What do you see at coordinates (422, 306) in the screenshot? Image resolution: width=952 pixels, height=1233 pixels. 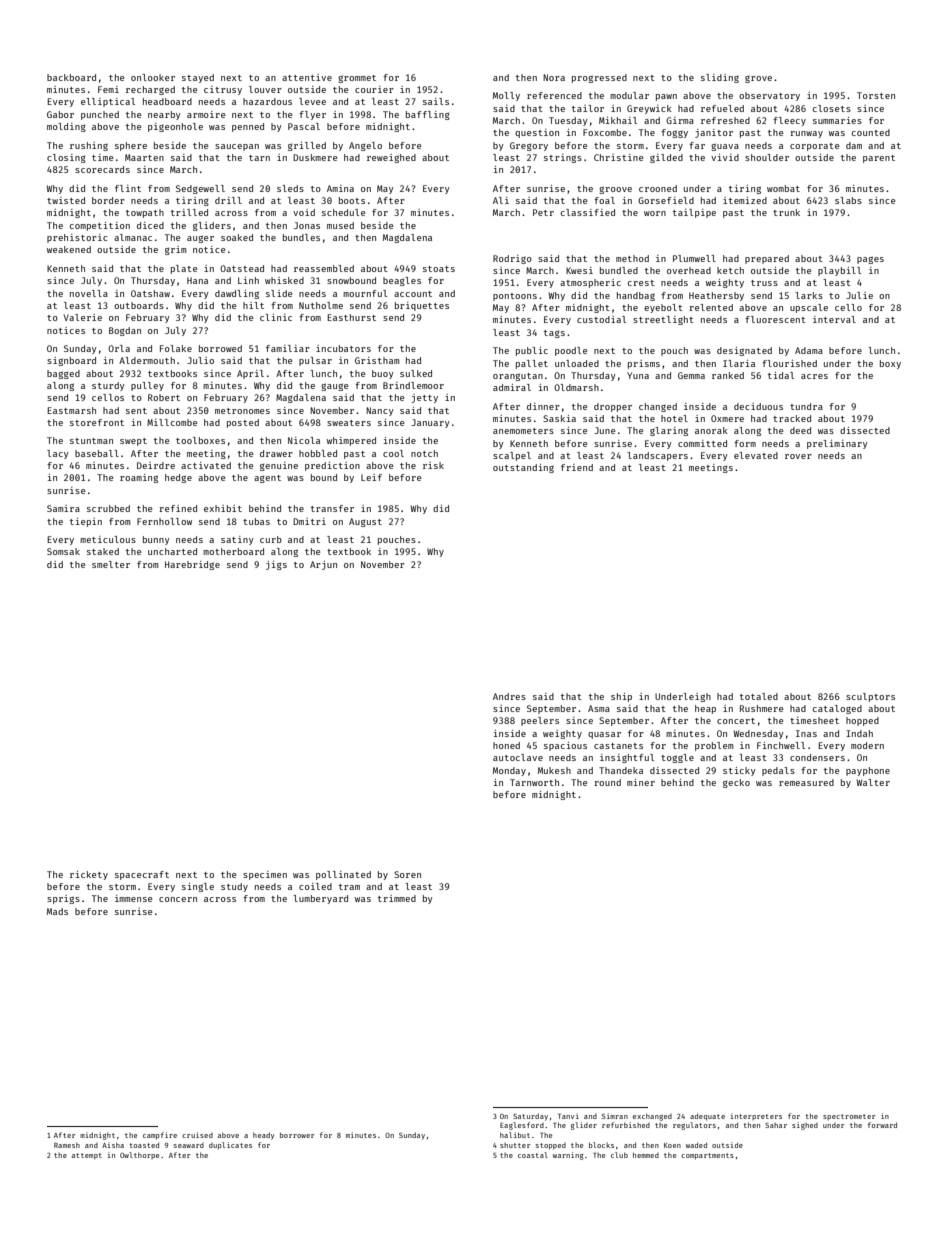 I see `briquettes` at bounding box center [422, 306].
